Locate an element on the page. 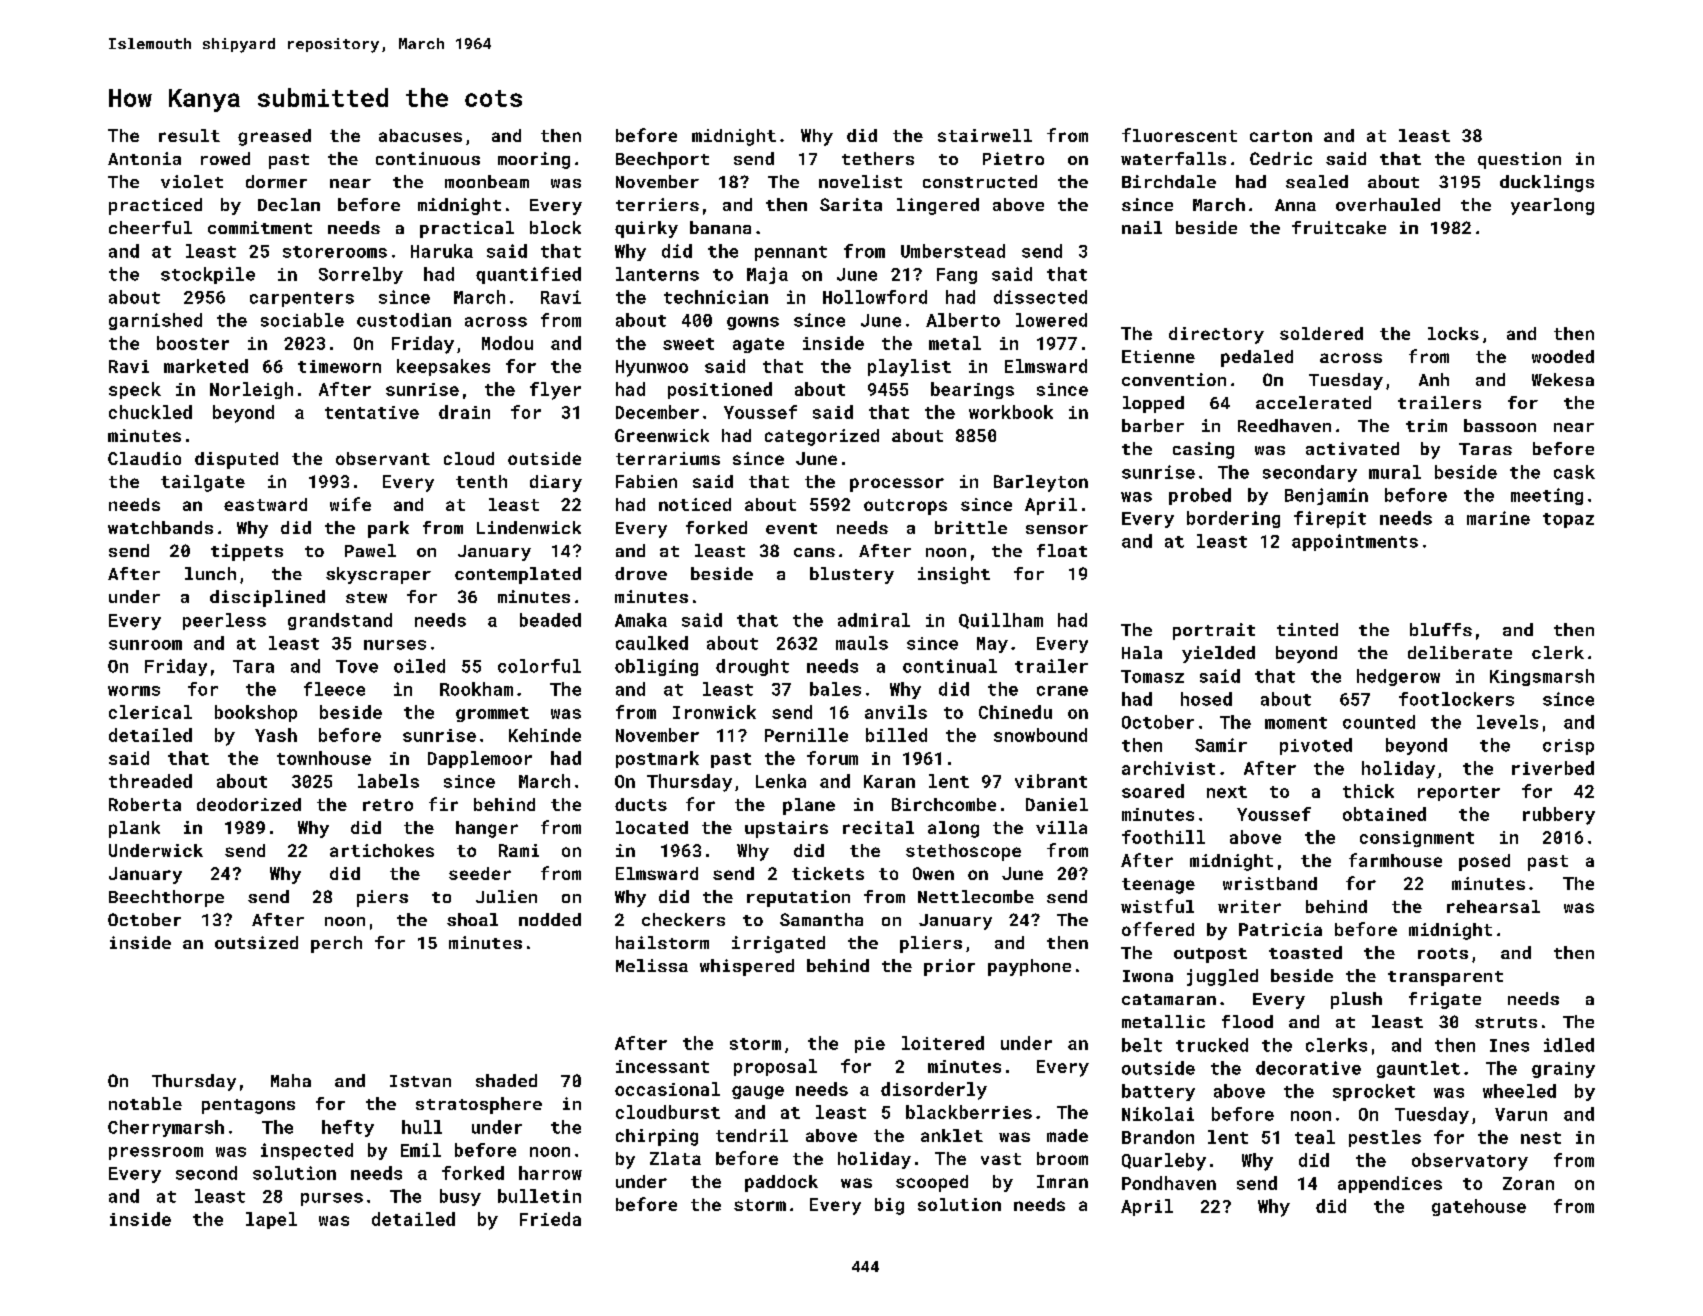  busy is located at coordinates (460, 1197).
